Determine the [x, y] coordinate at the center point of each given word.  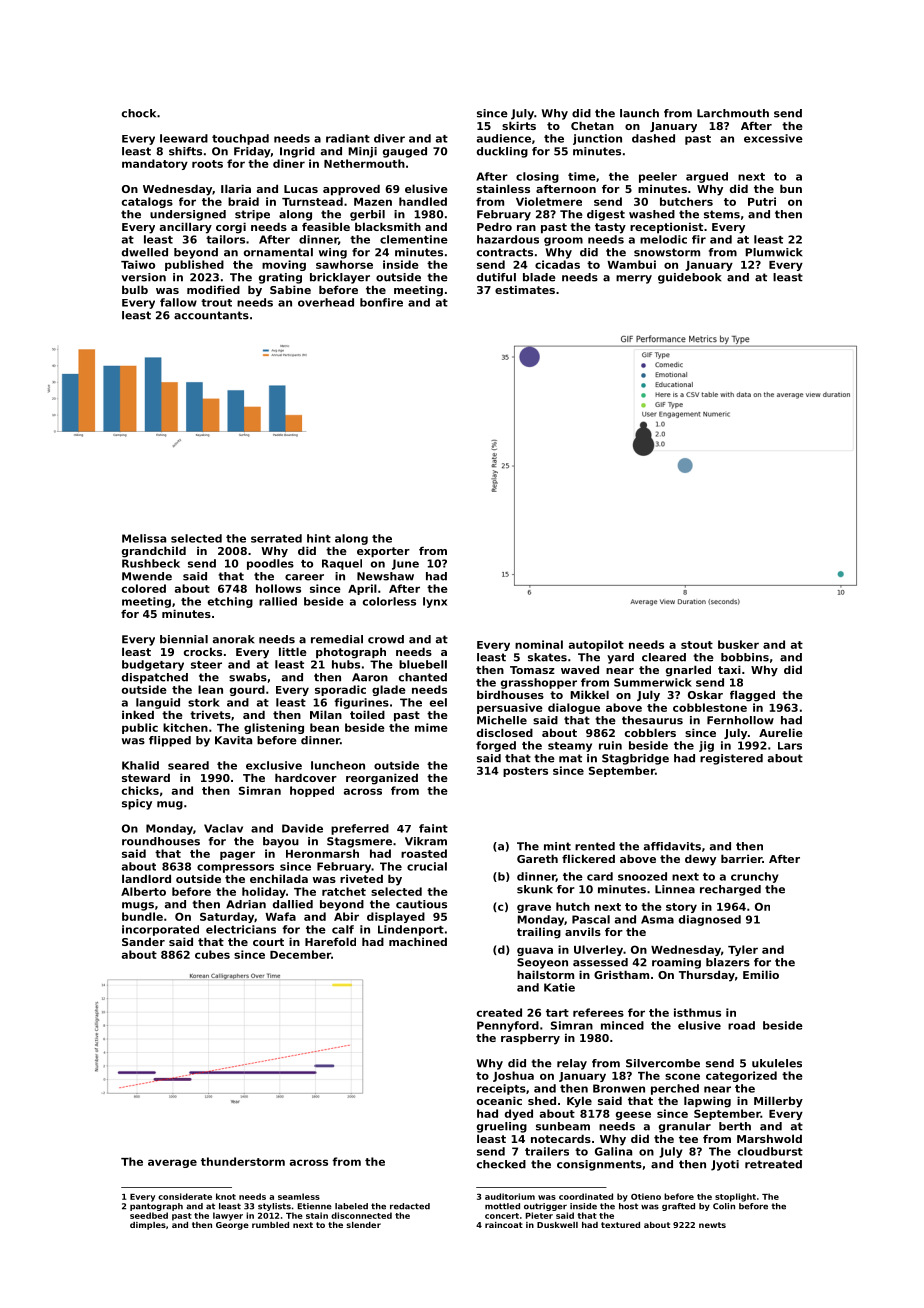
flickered [588, 858]
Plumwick [773, 252]
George [232, 1226]
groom [563, 241]
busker [738, 644]
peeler [658, 177]
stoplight [735, 1197]
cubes [212, 954]
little [293, 651]
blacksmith [388, 226]
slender [364, 1225]
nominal [539, 644]
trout [216, 303]
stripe [252, 215]
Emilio [761, 974]
